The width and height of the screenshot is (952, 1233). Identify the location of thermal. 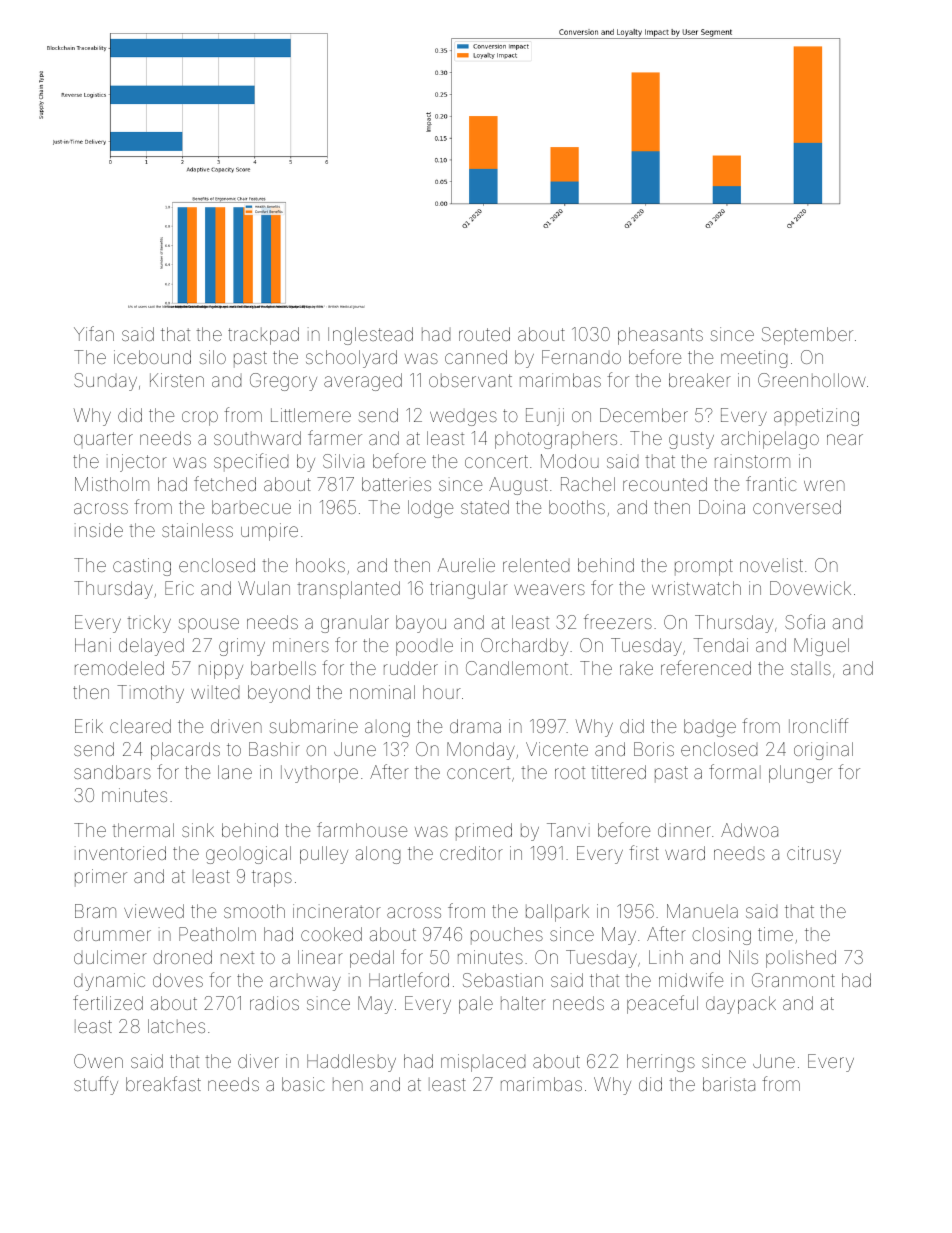
(143, 830).
